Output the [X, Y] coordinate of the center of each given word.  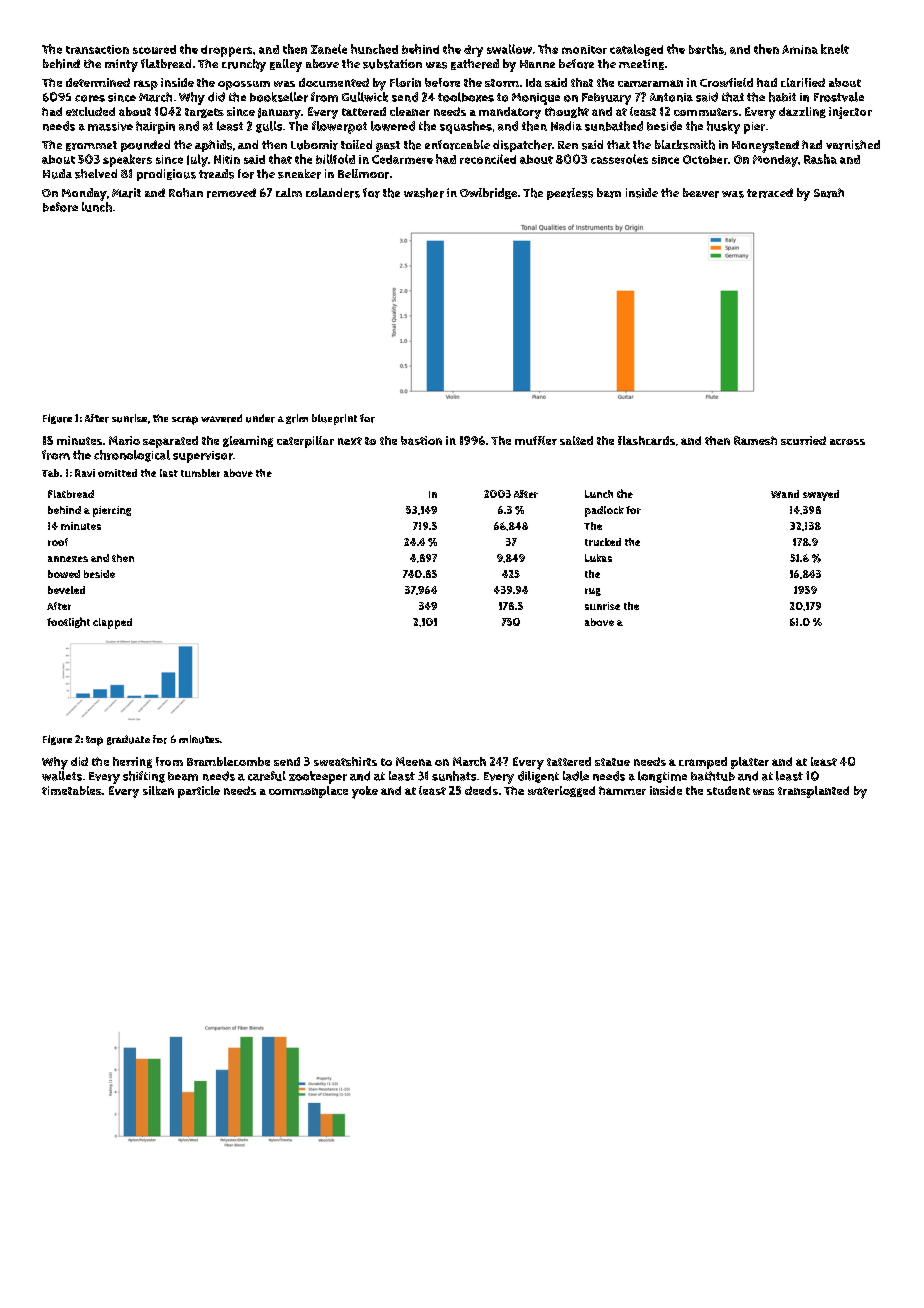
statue [612, 762]
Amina [800, 49]
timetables [72, 790]
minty [121, 65]
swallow [509, 49]
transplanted [813, 792]
